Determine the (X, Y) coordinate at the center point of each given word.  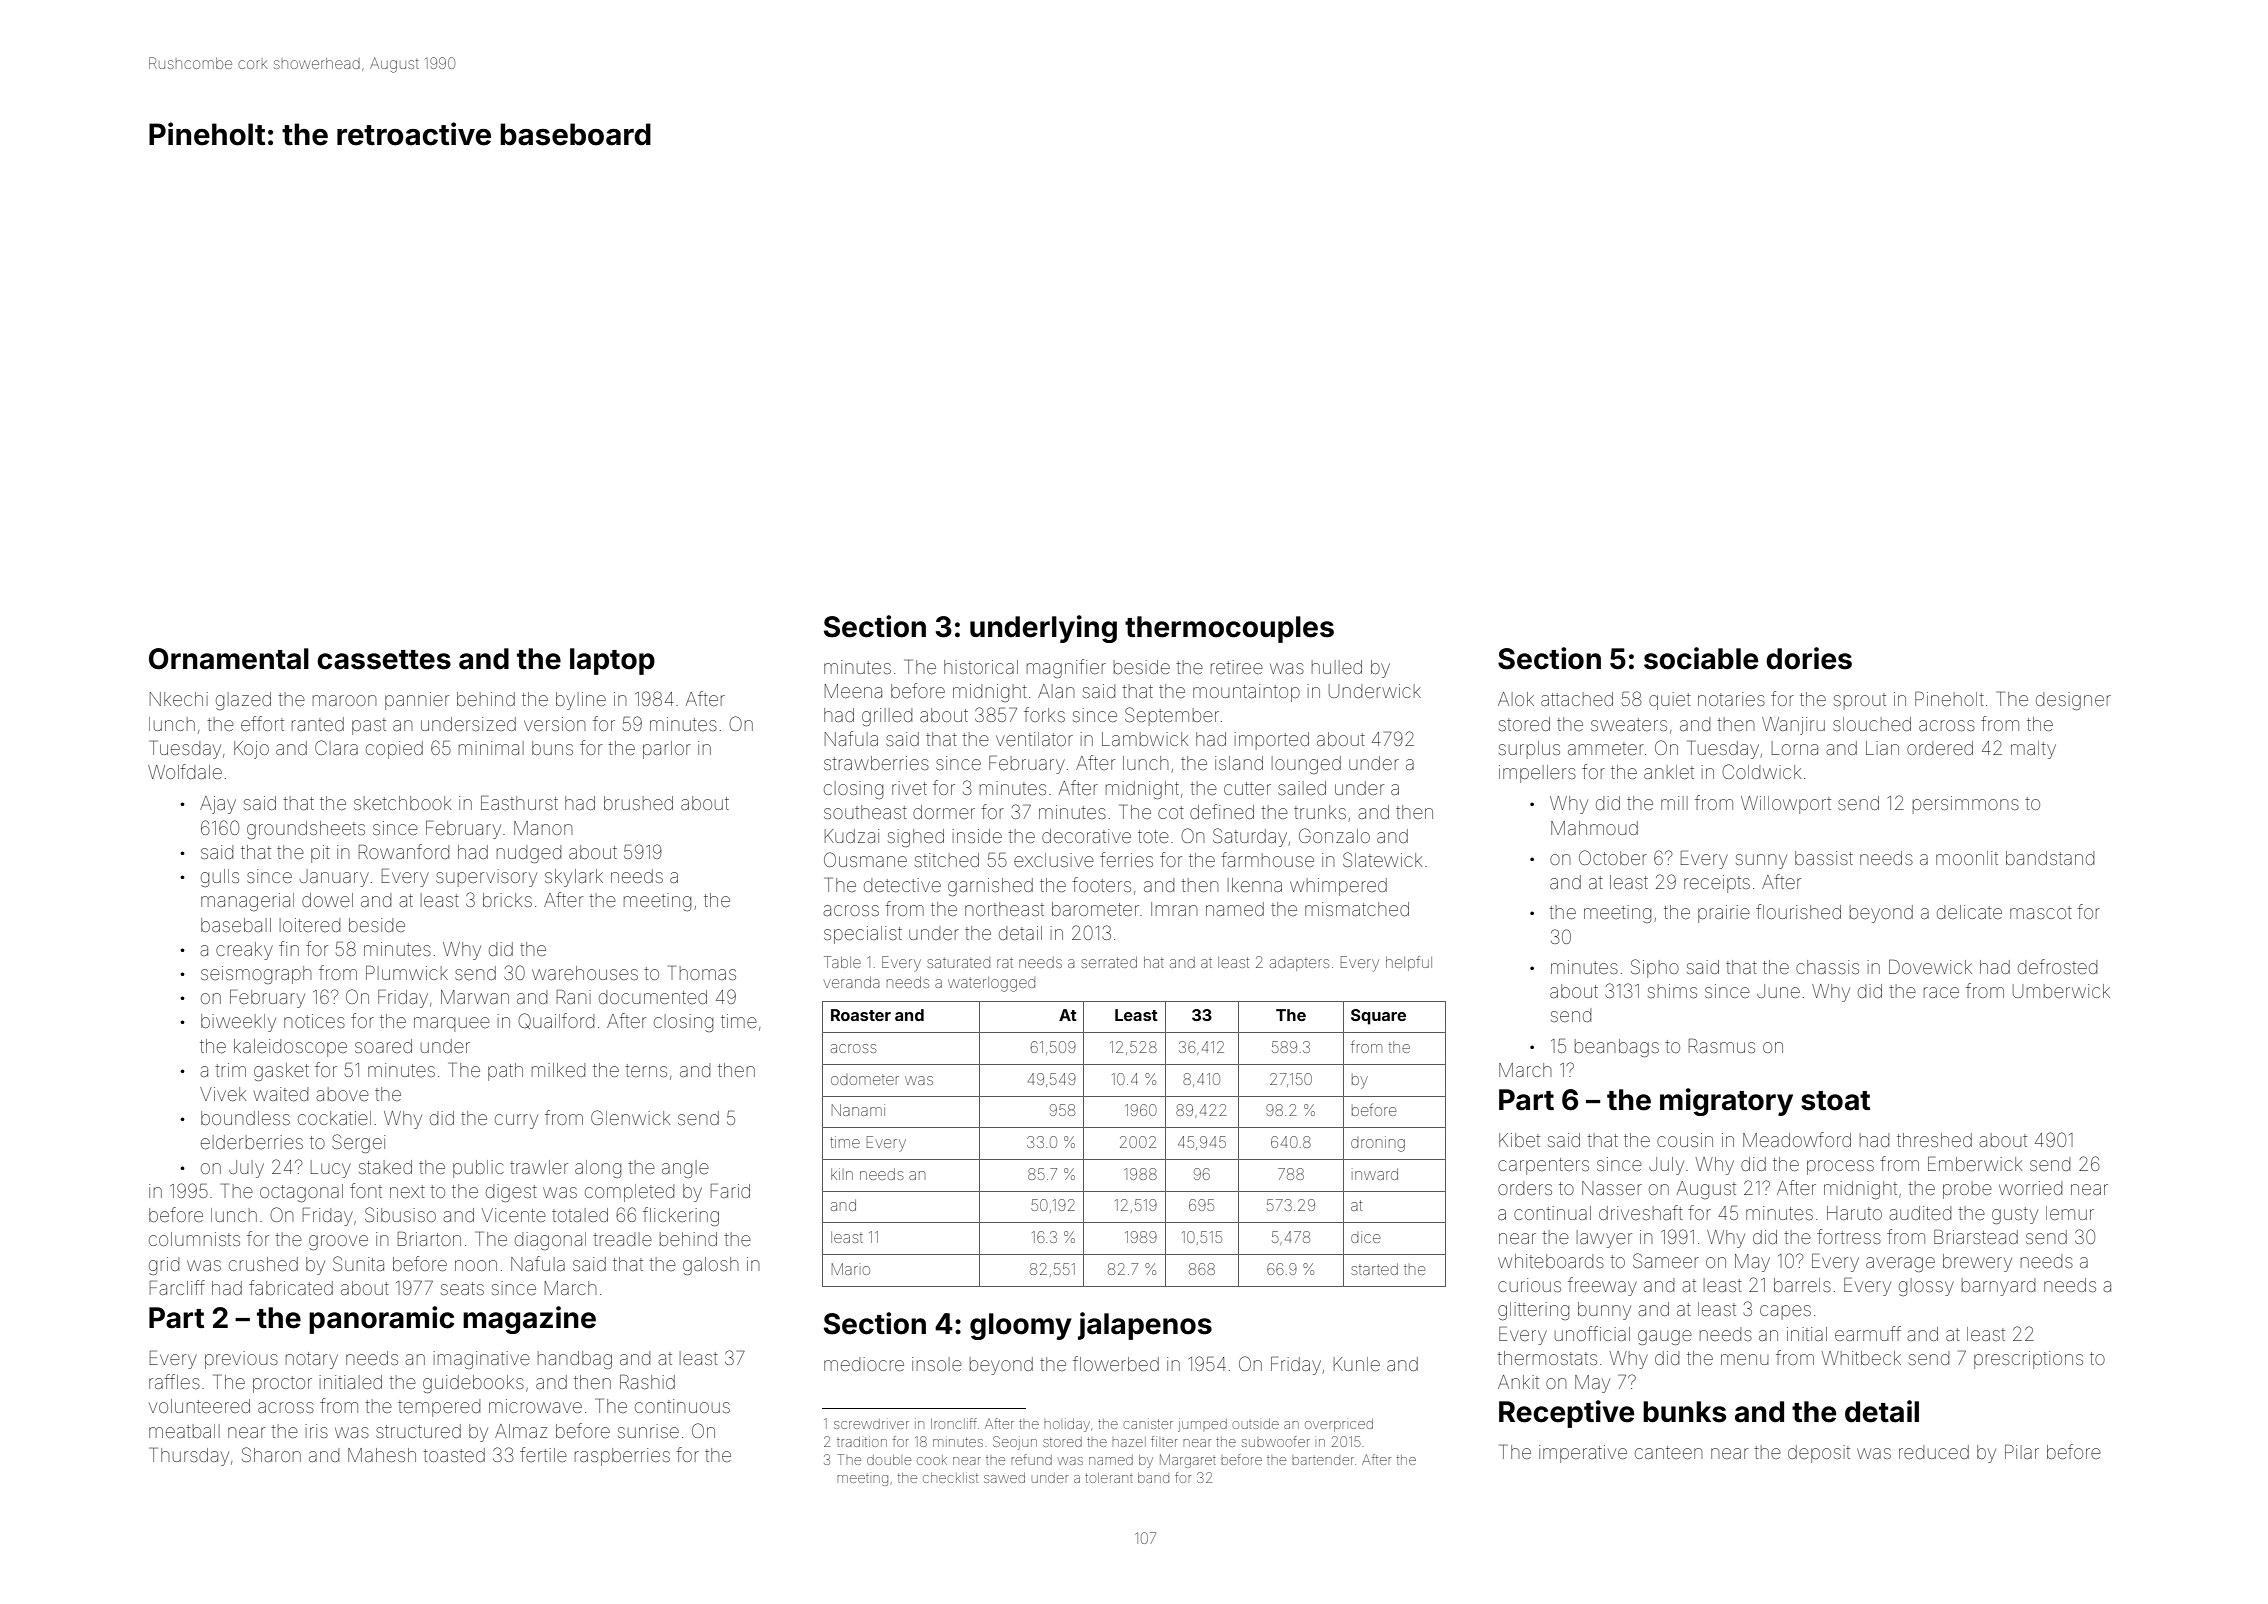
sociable (1701, 658)
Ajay (218, 805)
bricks (507, 900)
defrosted (2057, 966)
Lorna (1795, 748)
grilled (887, 717)
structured (418, 1431)
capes (1785, 1312)
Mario (851, 1269)
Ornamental (229, 659)
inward (1376, 1174)
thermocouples (1229, 629)
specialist (863, 935)
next (407, 1191)
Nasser (1612, 1188)
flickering (681, 1216)
